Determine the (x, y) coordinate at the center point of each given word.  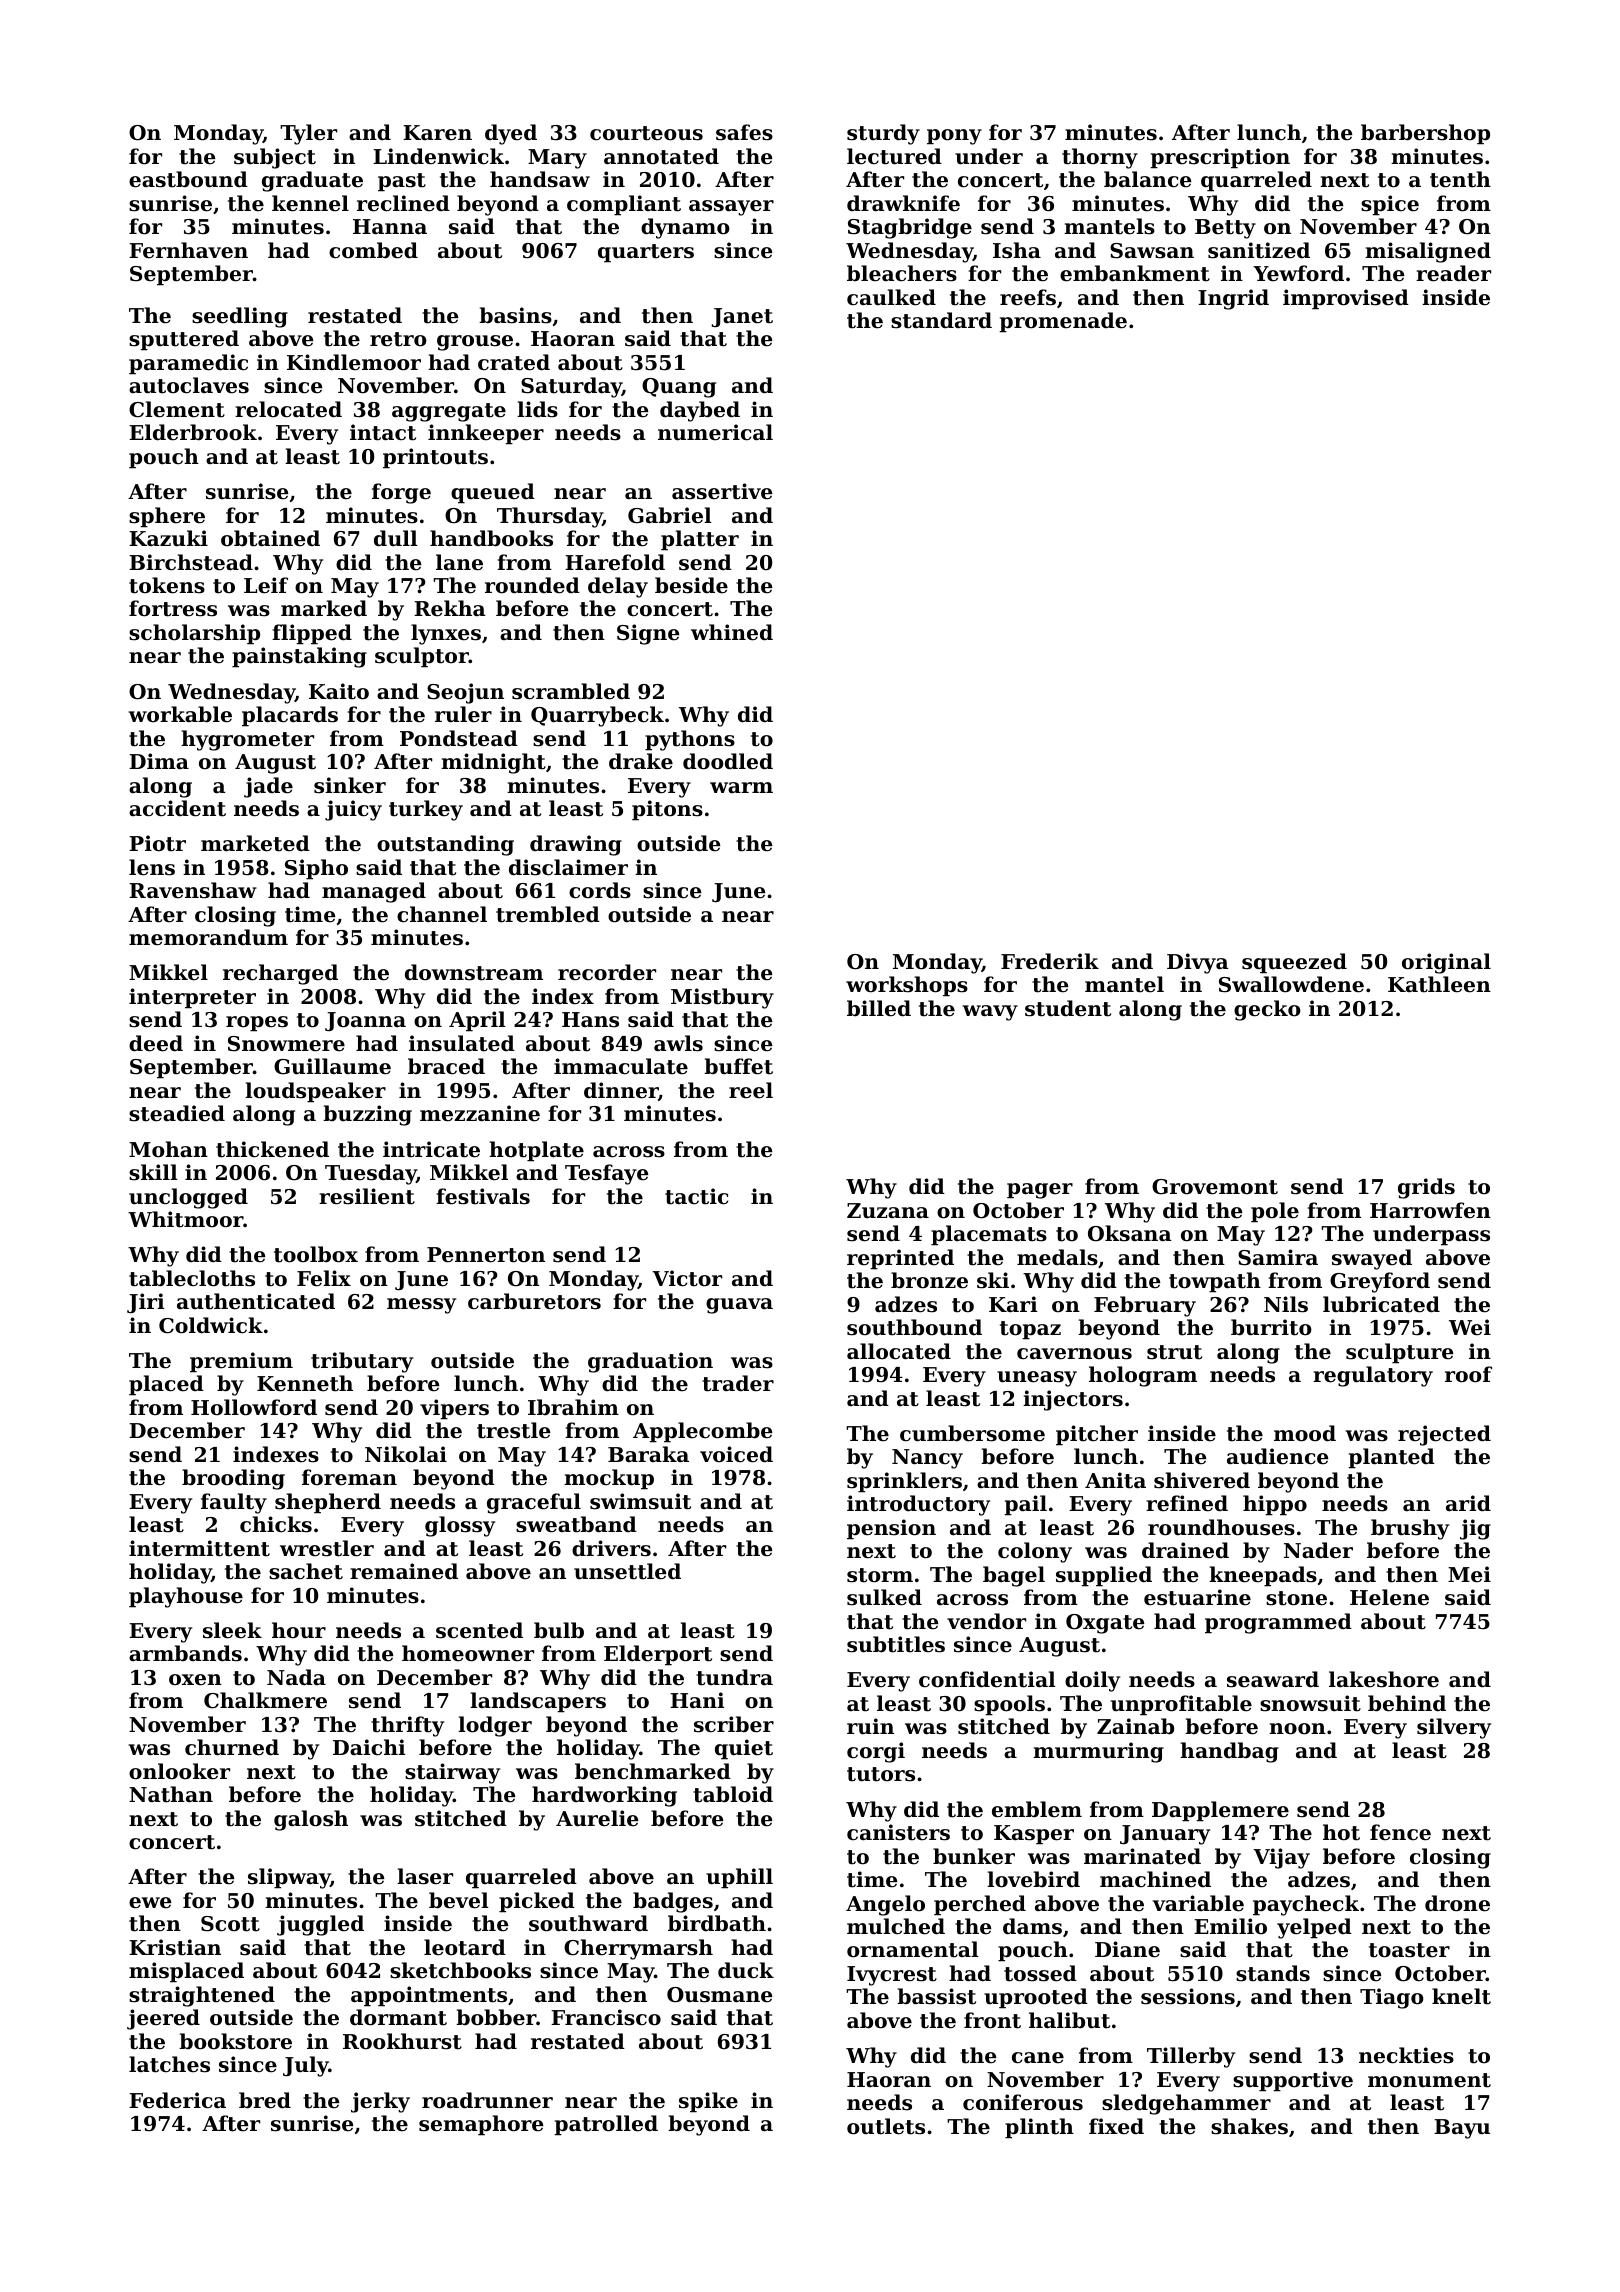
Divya (1198, 963)
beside (691, 585)
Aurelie (597, 1818)
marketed (255, 843)
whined (732, 632)
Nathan (171, 1794)
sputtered (184, 340)
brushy (1410, 1529)
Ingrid (1233, 299)
